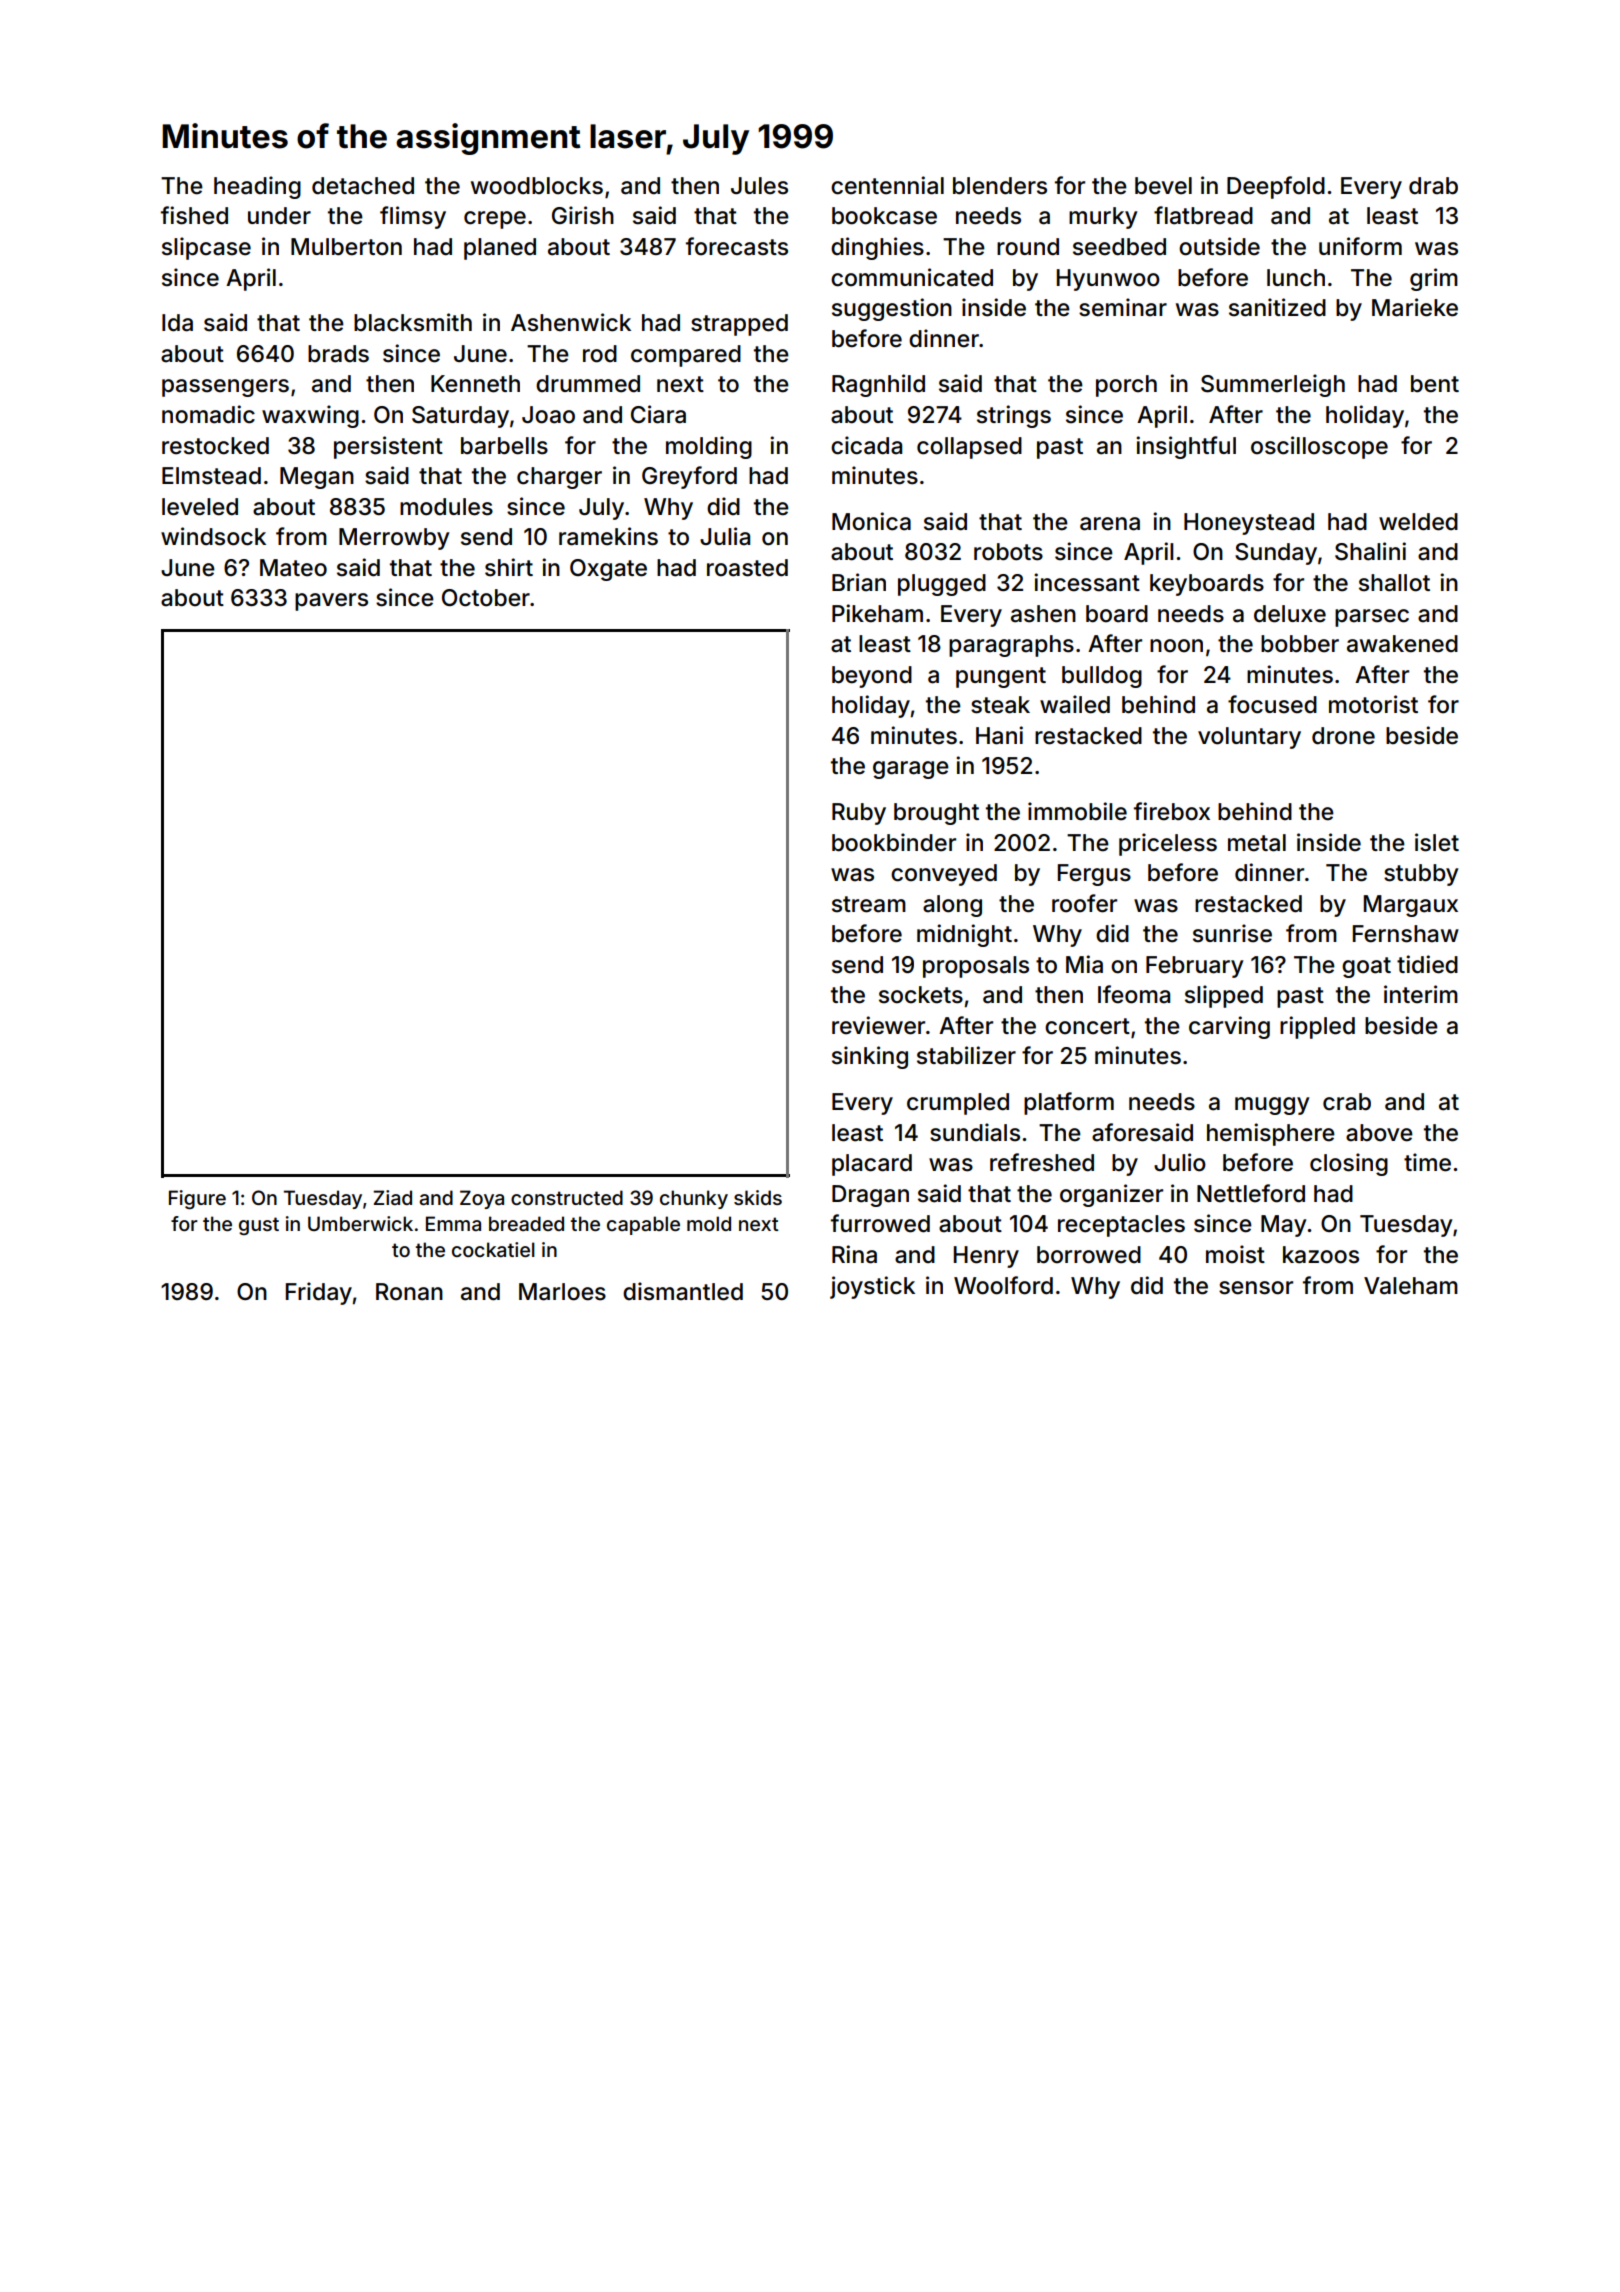 This document has height=2292, width=1620. Describe the element at coordinates (737, 246) in the document. I see `forecasts` at that location.
